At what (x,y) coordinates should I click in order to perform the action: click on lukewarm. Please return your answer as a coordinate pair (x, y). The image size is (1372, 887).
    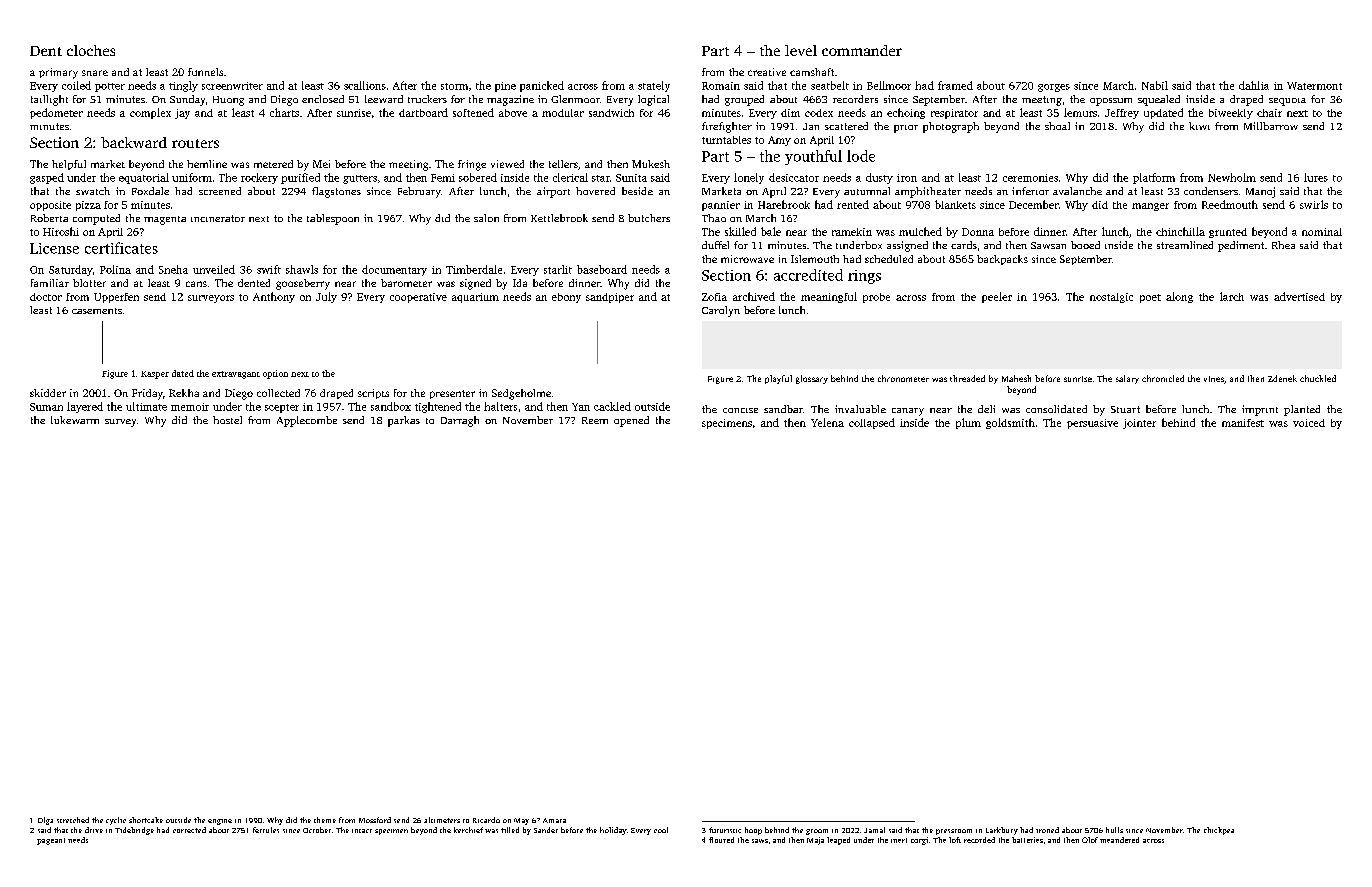
    Looking at the image, I should click on (75, 420).
